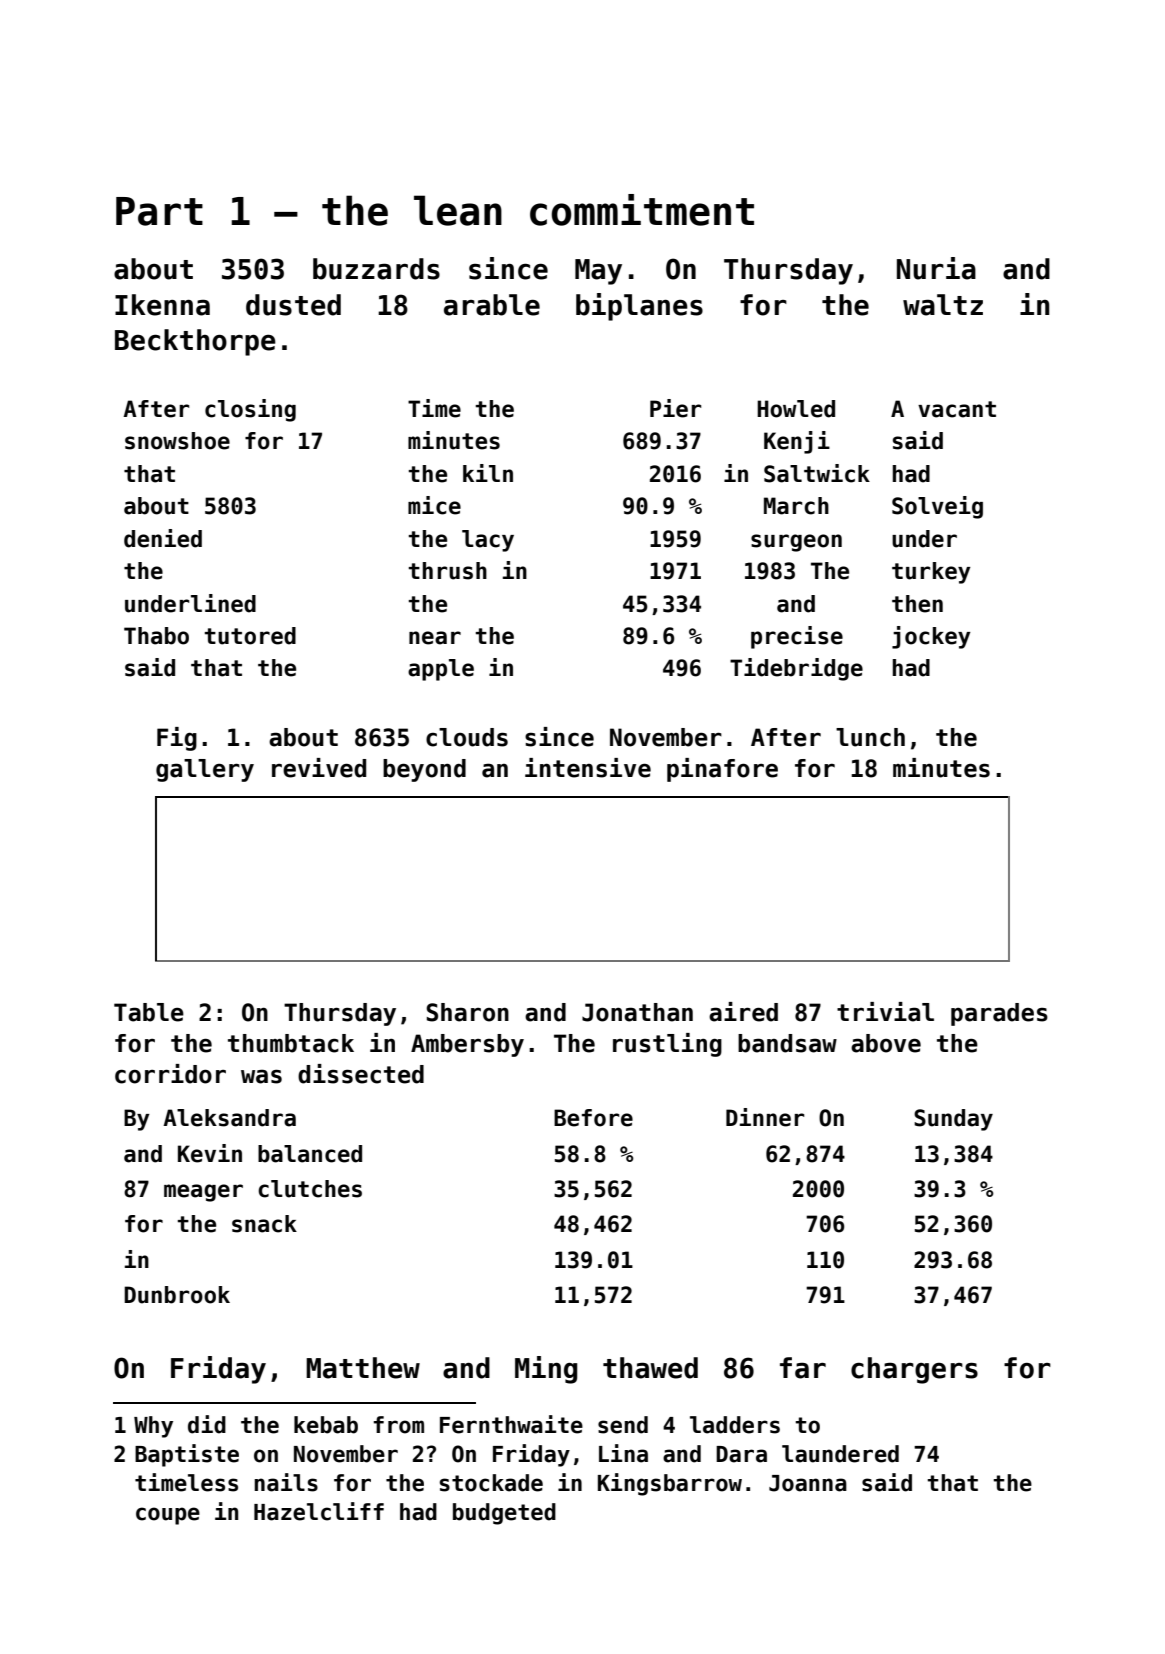 Image resolution: width=1165 pixels, height=1654 pixels. Describe the element at coordinates (168, 1516) in the screenshot. I see `coupe` at that location.
